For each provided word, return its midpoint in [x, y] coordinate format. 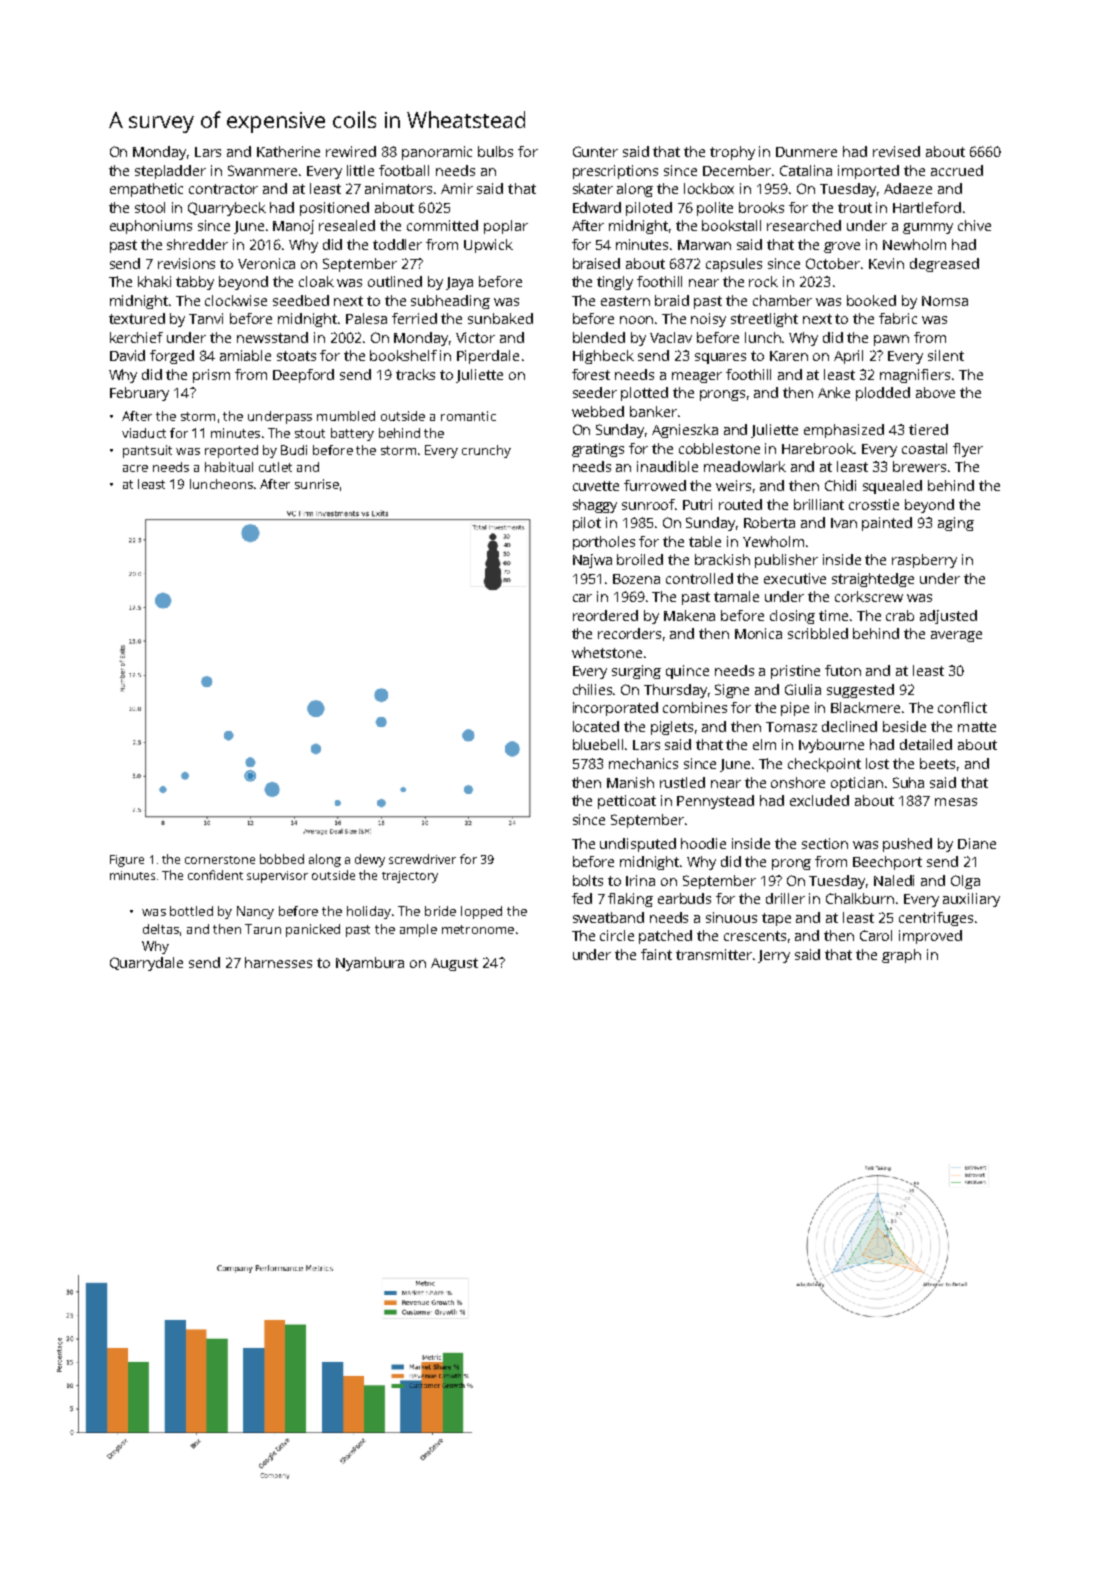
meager [697, 377]
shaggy [595, 506]
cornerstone [220, 860]
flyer [968, 450]
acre [135, 468]
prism [211, 376]
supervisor [277, 877]
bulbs [495, 151]
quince [687, 672]
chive [974, 225]
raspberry [924, 561]
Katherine [288, 151]
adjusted [948, 617]
